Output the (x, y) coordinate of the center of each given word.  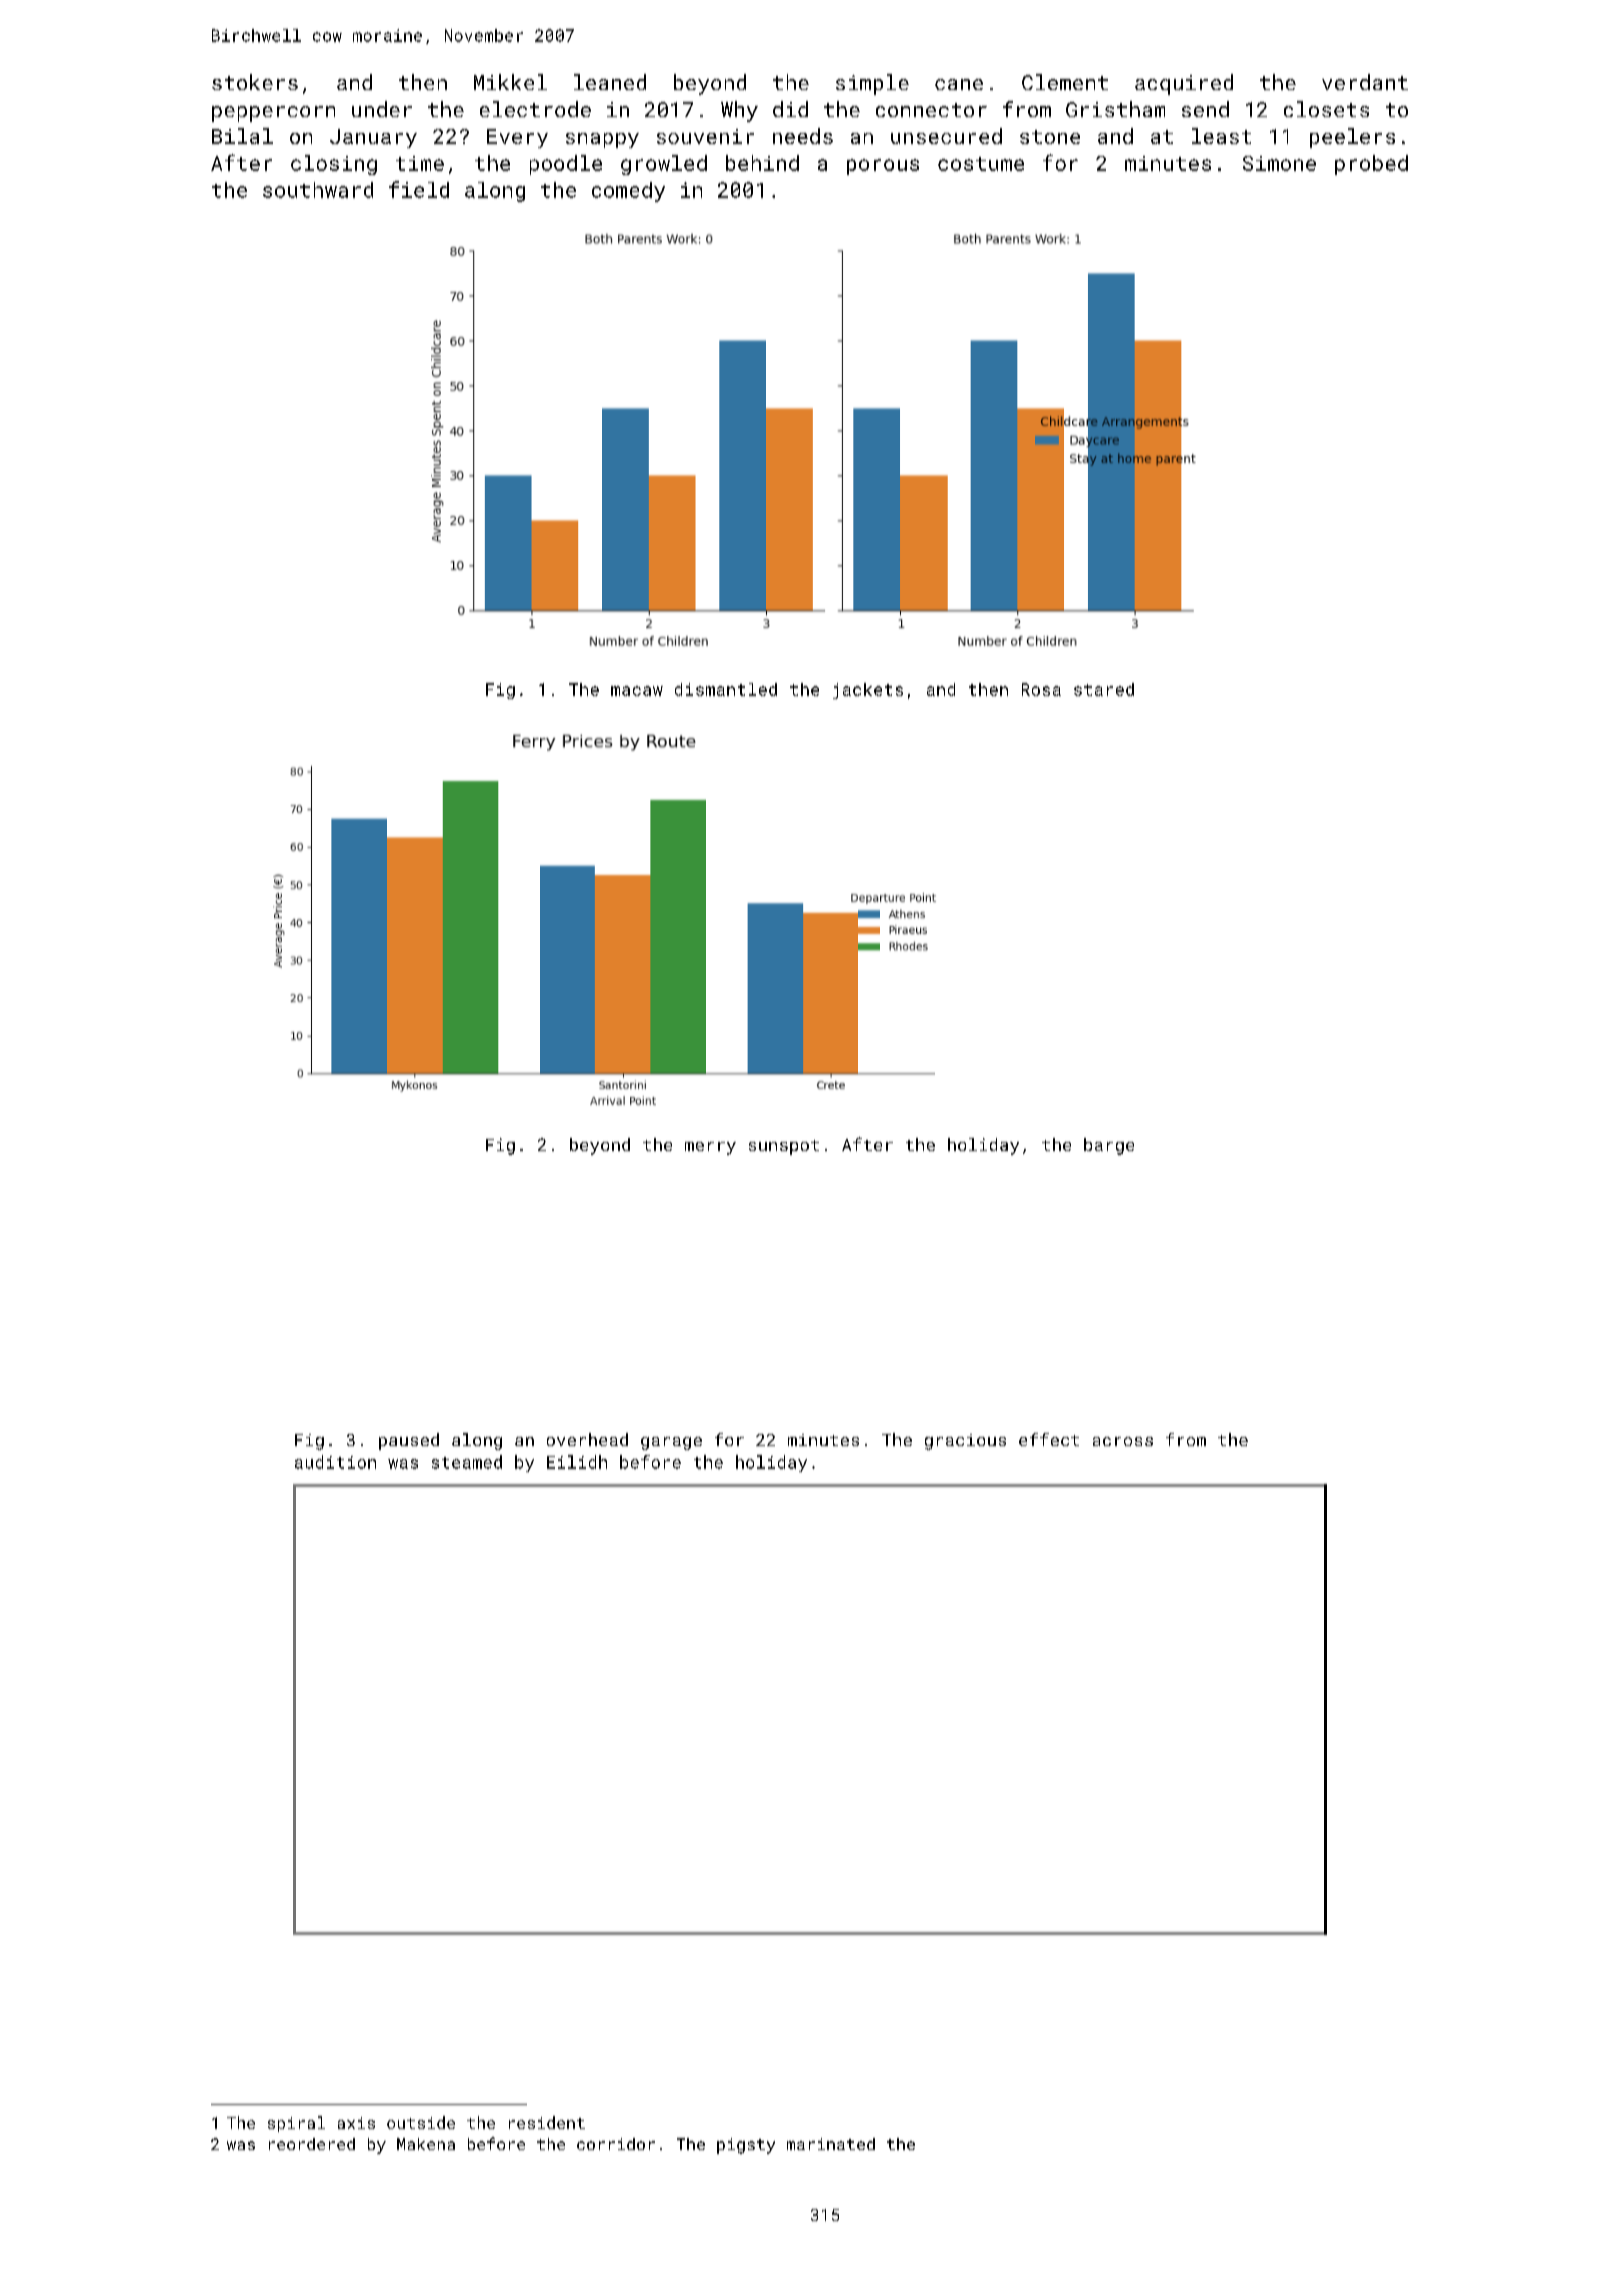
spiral (296, 2124)
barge (1109, 1146)
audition (335, 1462)
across (1123, 1441)
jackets (868, 691)
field (419, 189)
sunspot (784, 1147)
